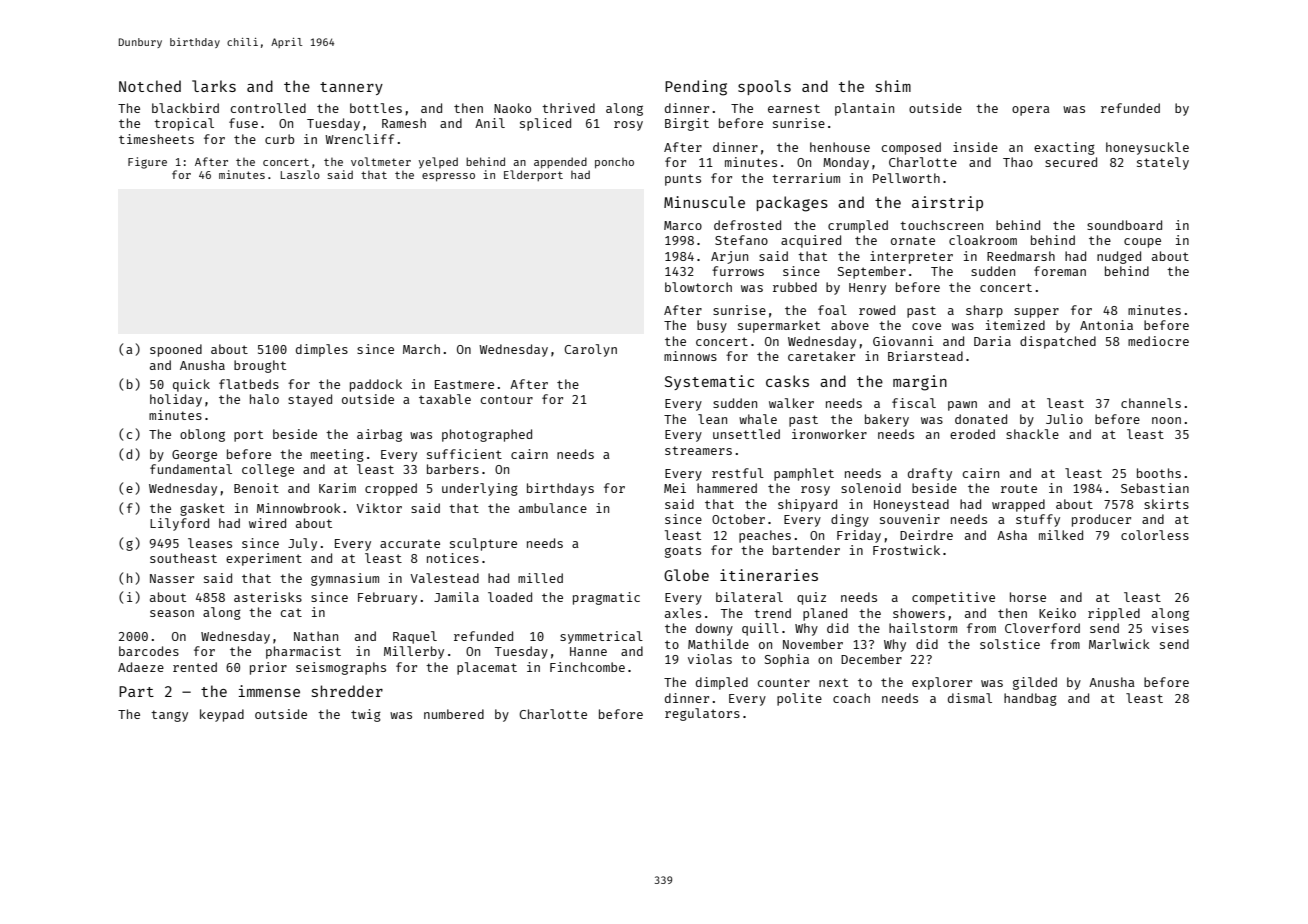  I want to click on Globe, so click(686, 575).
